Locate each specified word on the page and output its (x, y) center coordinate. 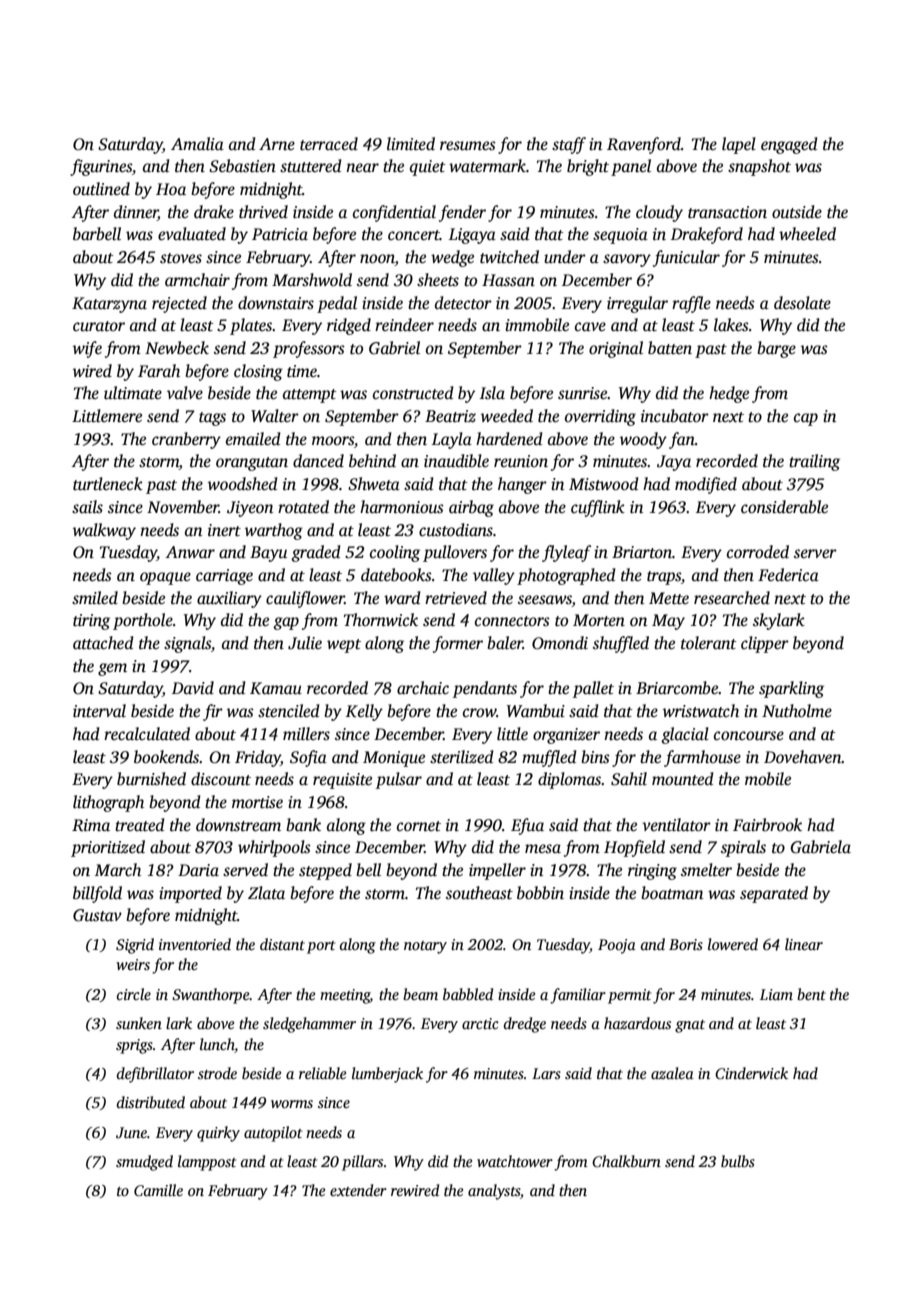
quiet (428, 168)
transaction (727, 212)
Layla (452, 440)
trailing (814, 462)
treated (140, 825)
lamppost (207, 1163)
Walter (275, 415)
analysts (494, 1192)
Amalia (197, 143)
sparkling (791, 689)
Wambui (536, 711)
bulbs (738, 1161)
